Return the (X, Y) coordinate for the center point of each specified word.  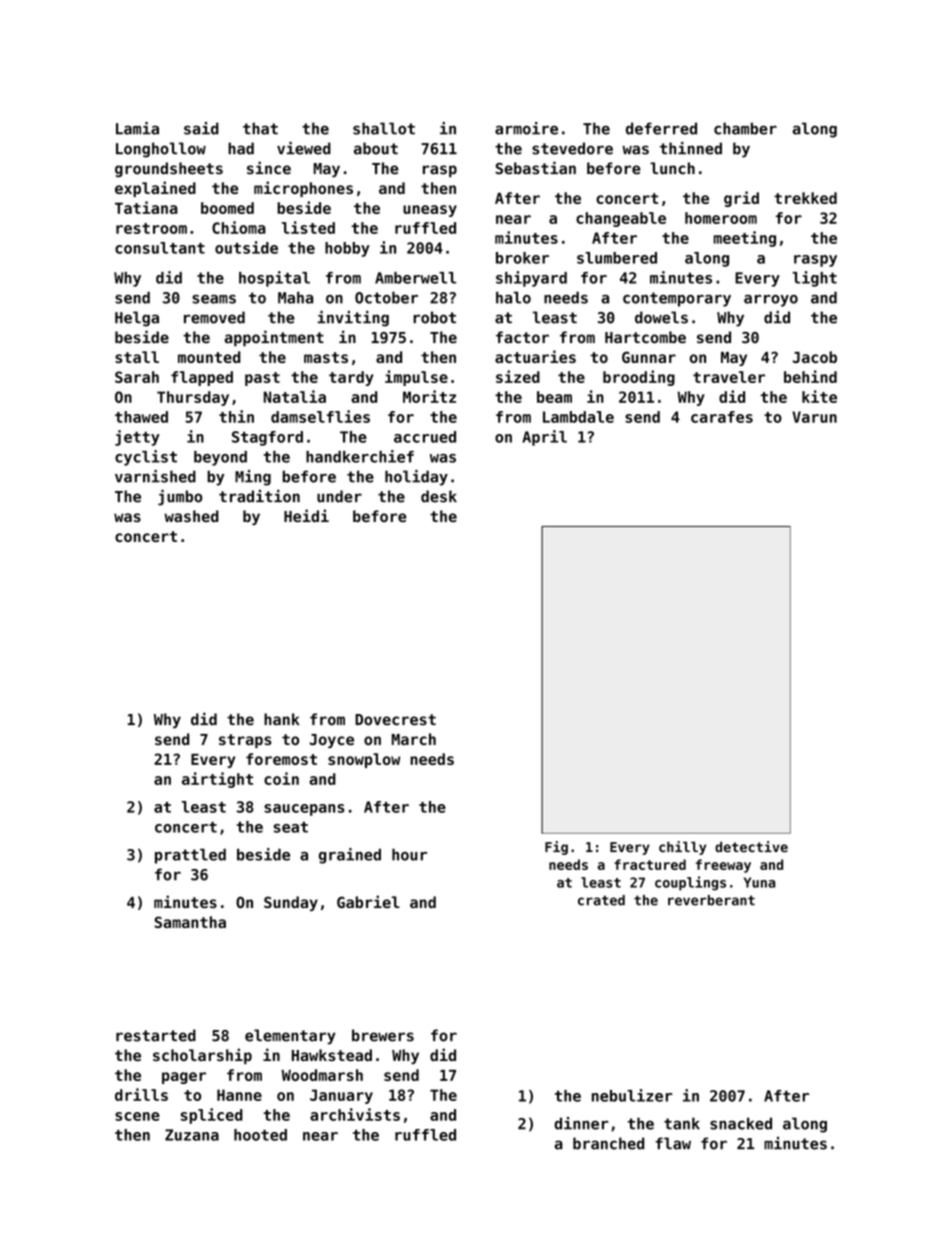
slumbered (617, 258)
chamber (745, 128)
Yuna (759, 882)
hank (282, 719)
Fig (556, 848)
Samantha (190, 922)
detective (751, 846)
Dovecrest (395, 720)
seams (214, 299)
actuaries (535, 356)
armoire (526, 128)
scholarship (202, 1056)
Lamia (137, 128)
